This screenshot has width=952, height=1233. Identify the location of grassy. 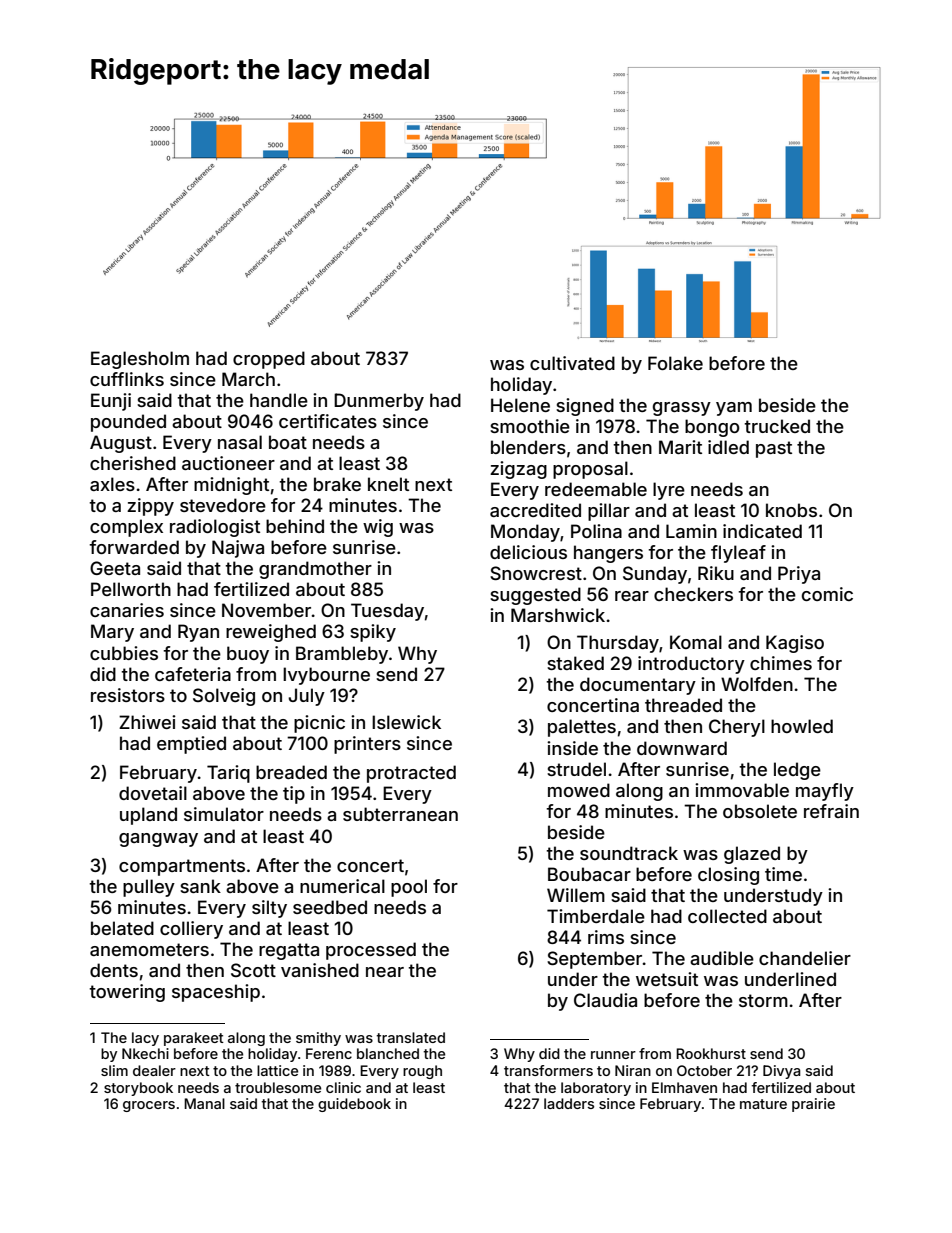
(682, 409).
